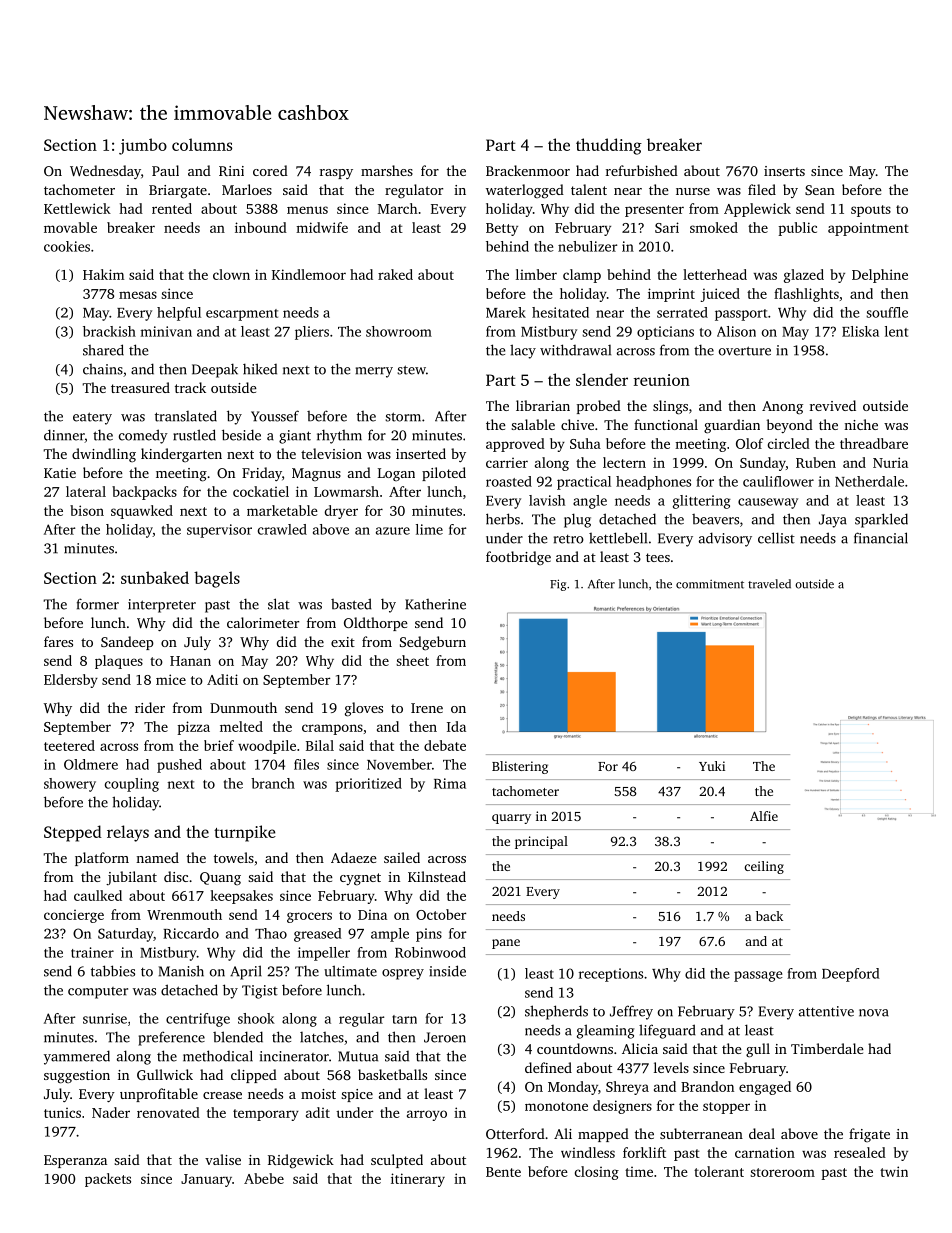 The width and height of the page is (952, 1233). Describe the element at coordinates (143, 146) in the page. I see `jumbo` at that location.
